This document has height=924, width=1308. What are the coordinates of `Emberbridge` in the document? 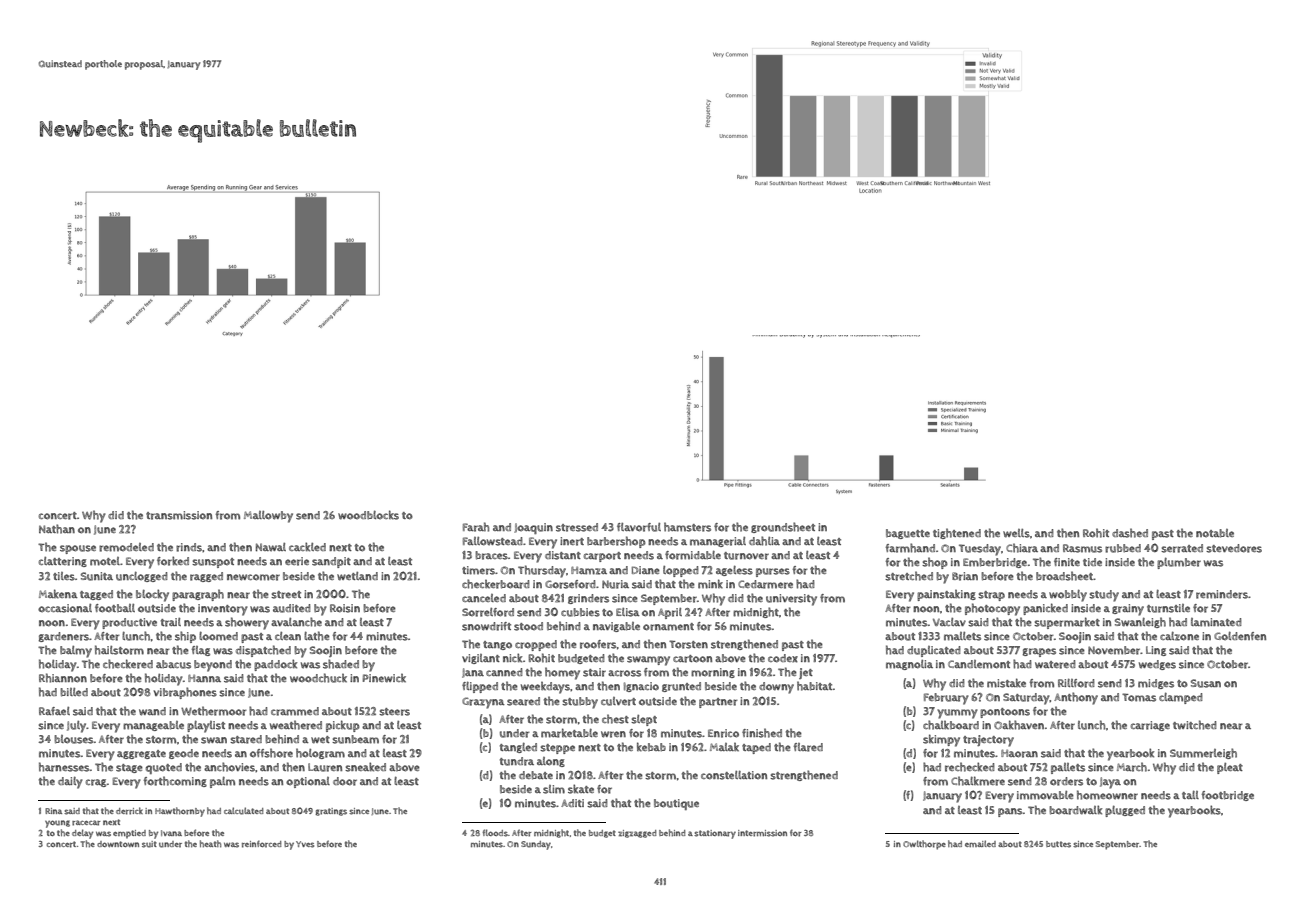 It's located at (995, 563).
